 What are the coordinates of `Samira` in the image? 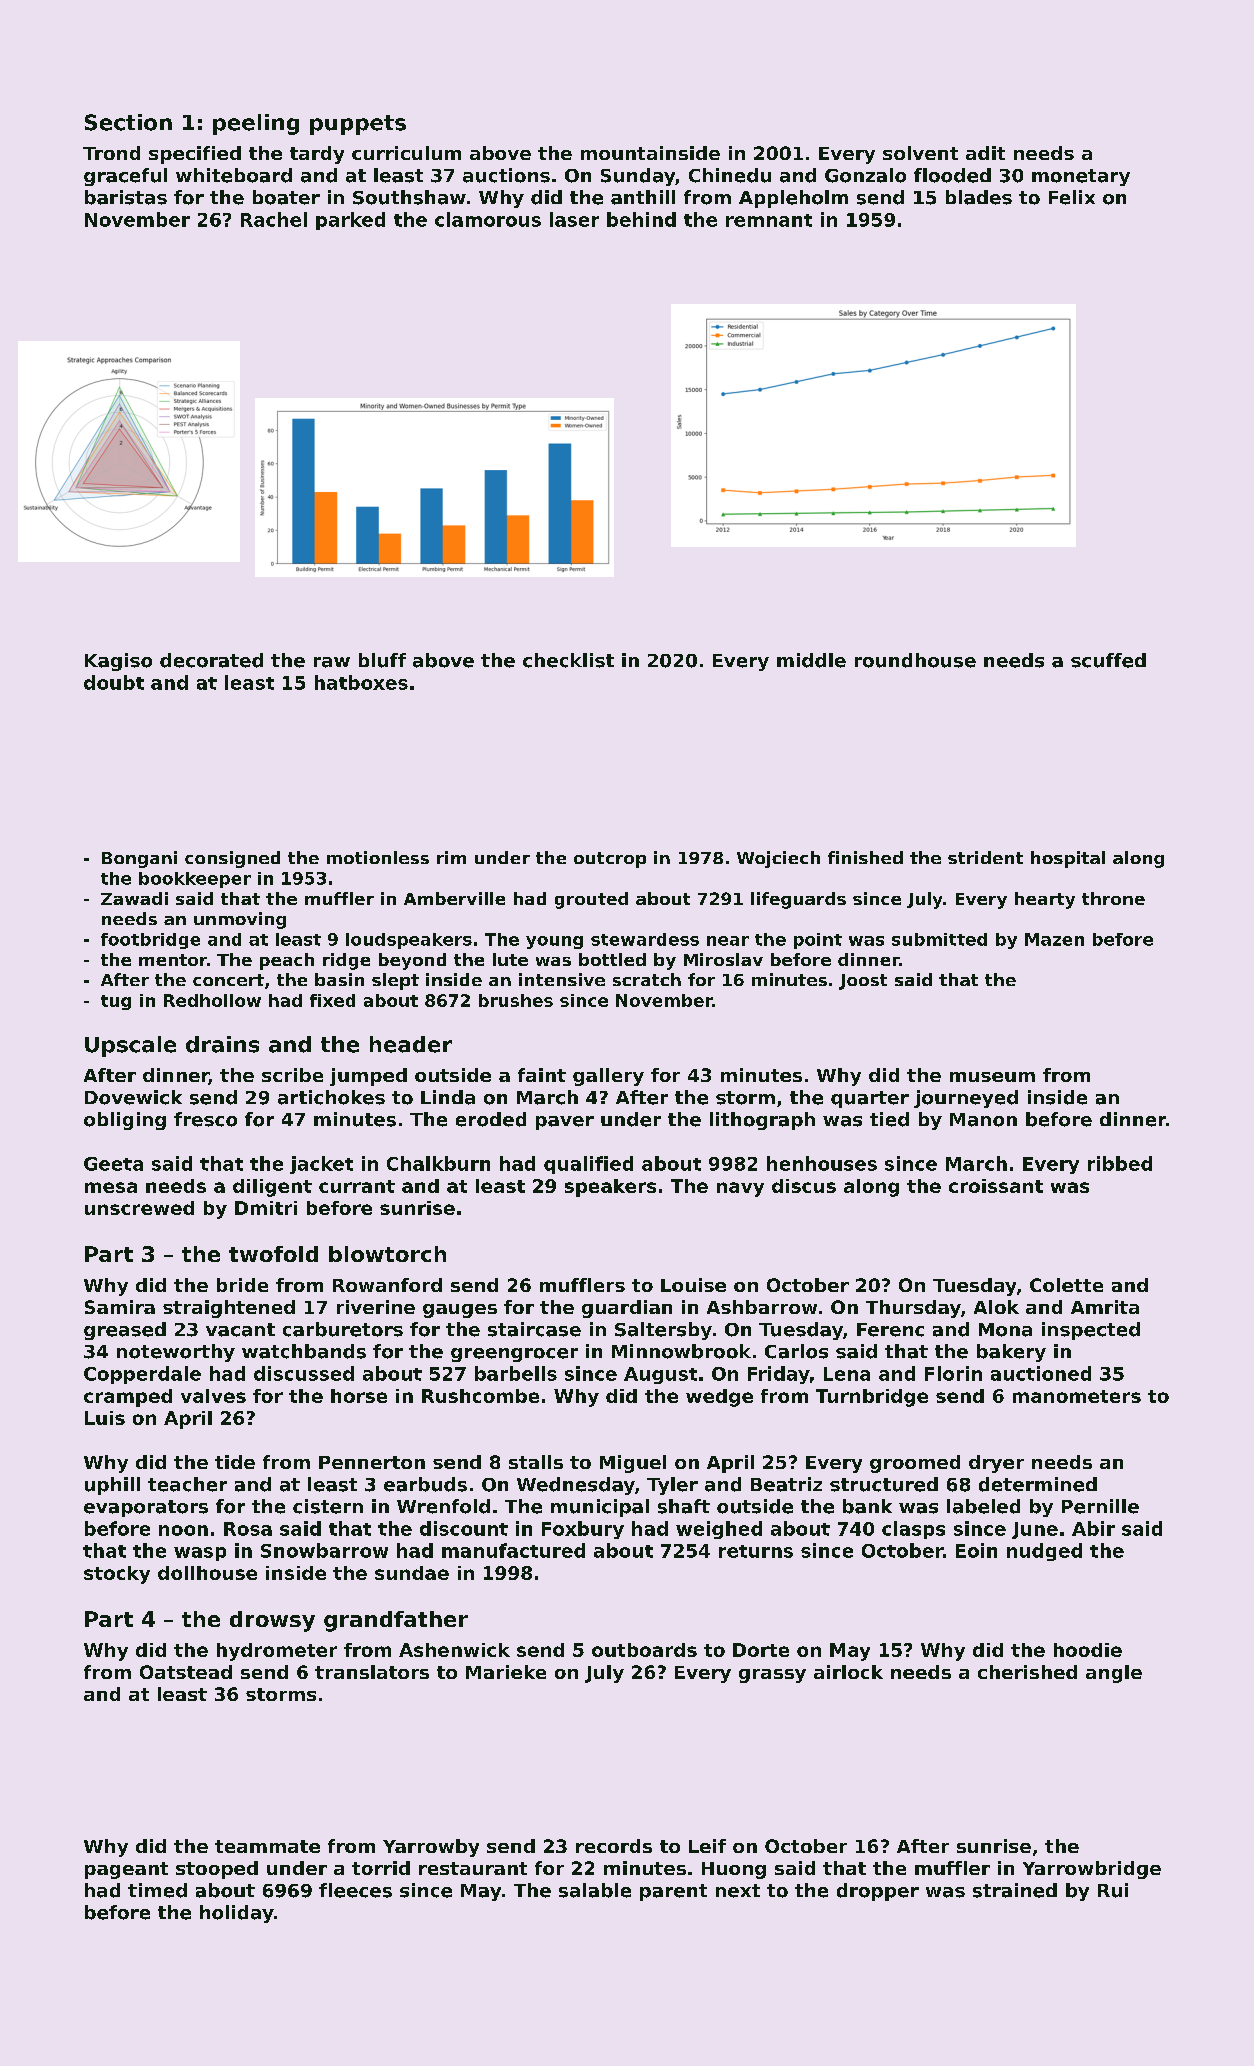 It's located at (120, 1307).
